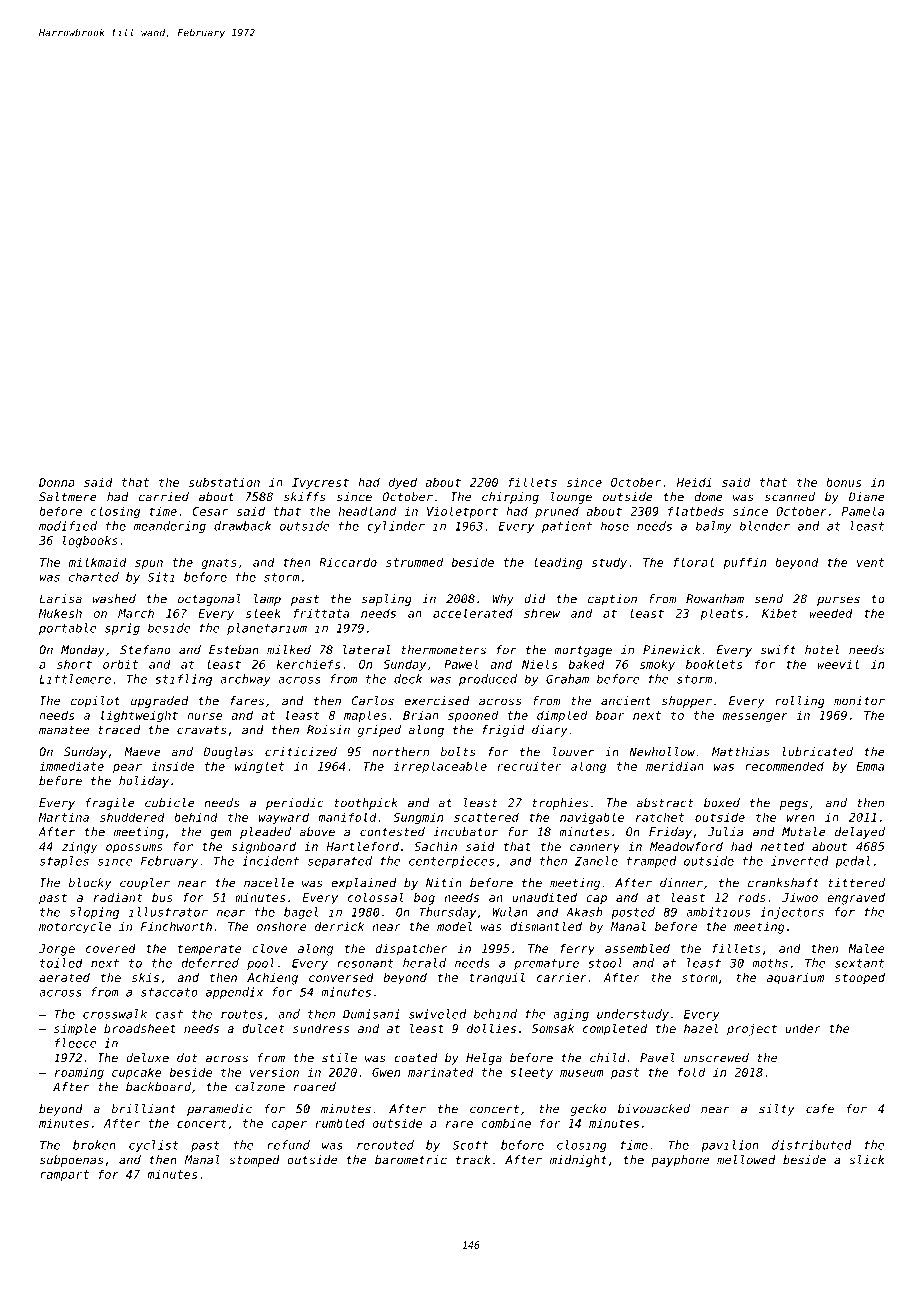  I want to click on subpoenas, so click(71, 1161).
